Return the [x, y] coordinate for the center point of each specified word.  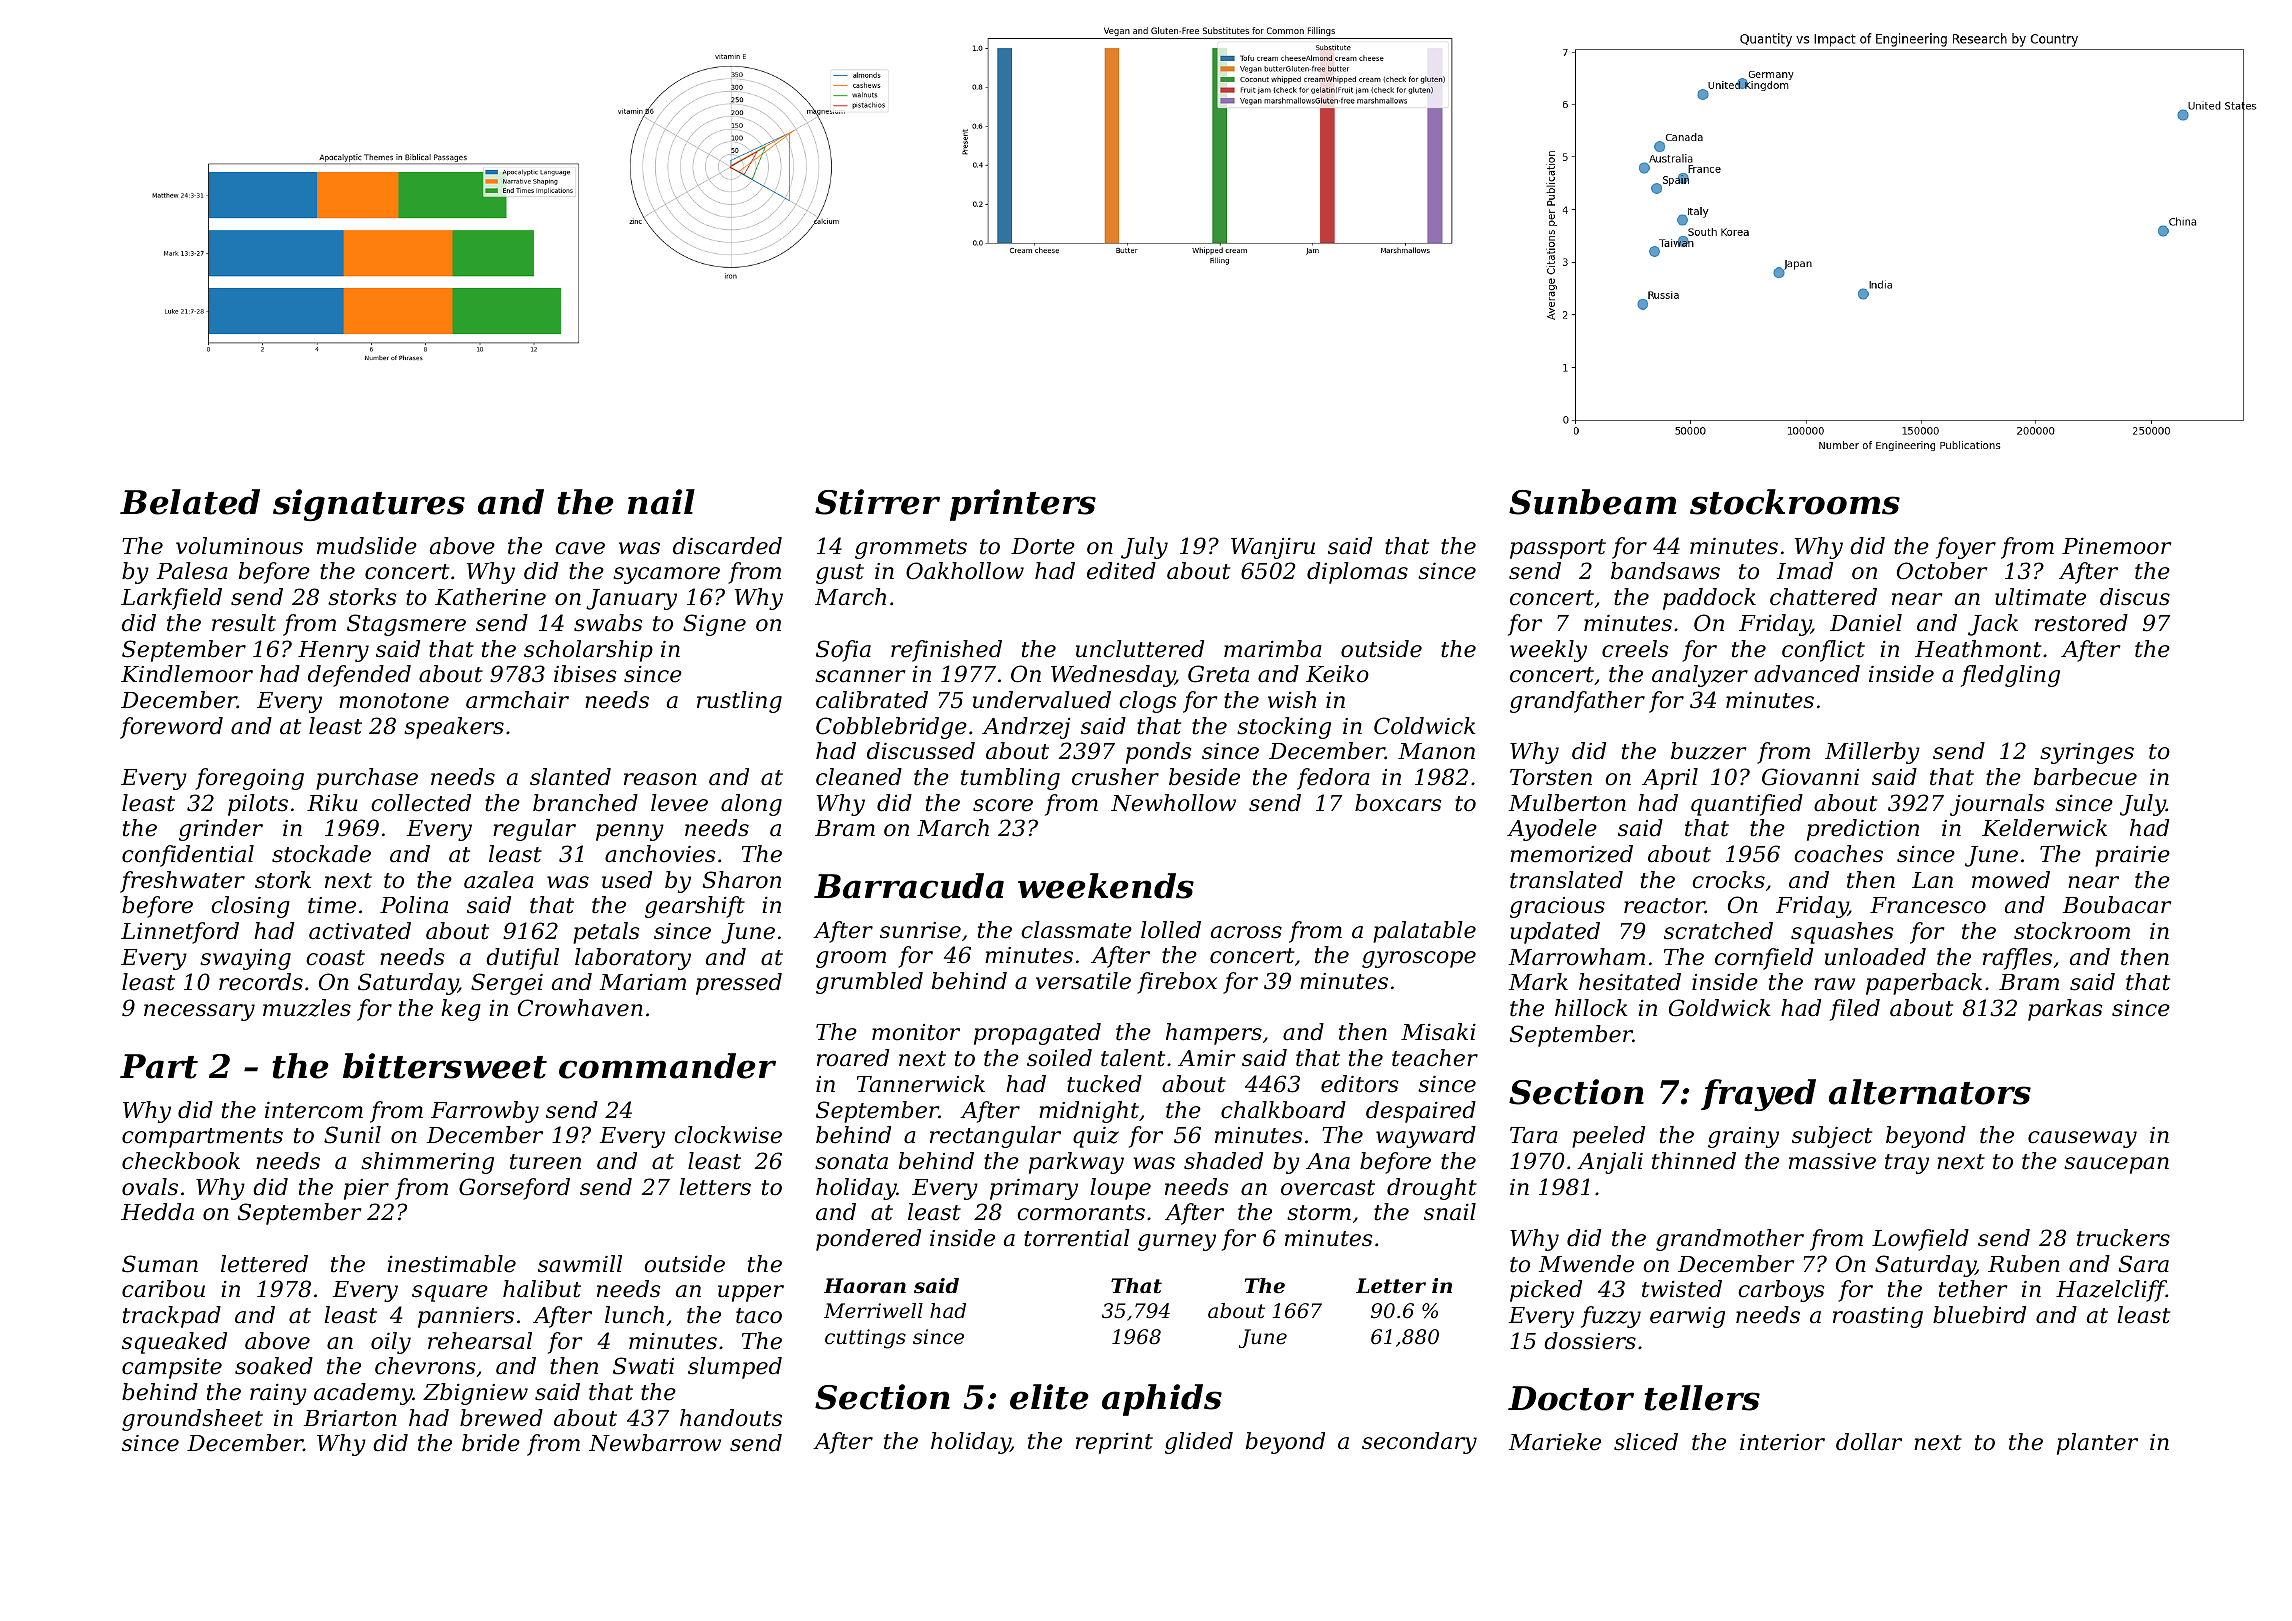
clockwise [728, 1135]
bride [491, 1443]
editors [1359, 1084]
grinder [221, 830]
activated [360, 931]
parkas [2065, 1010]
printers [1023, 505]
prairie [2132, 856]
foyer [1966, 548]
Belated [190, 502]
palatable [1424, 932]
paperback [1924, 984]
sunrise [920, 930]
